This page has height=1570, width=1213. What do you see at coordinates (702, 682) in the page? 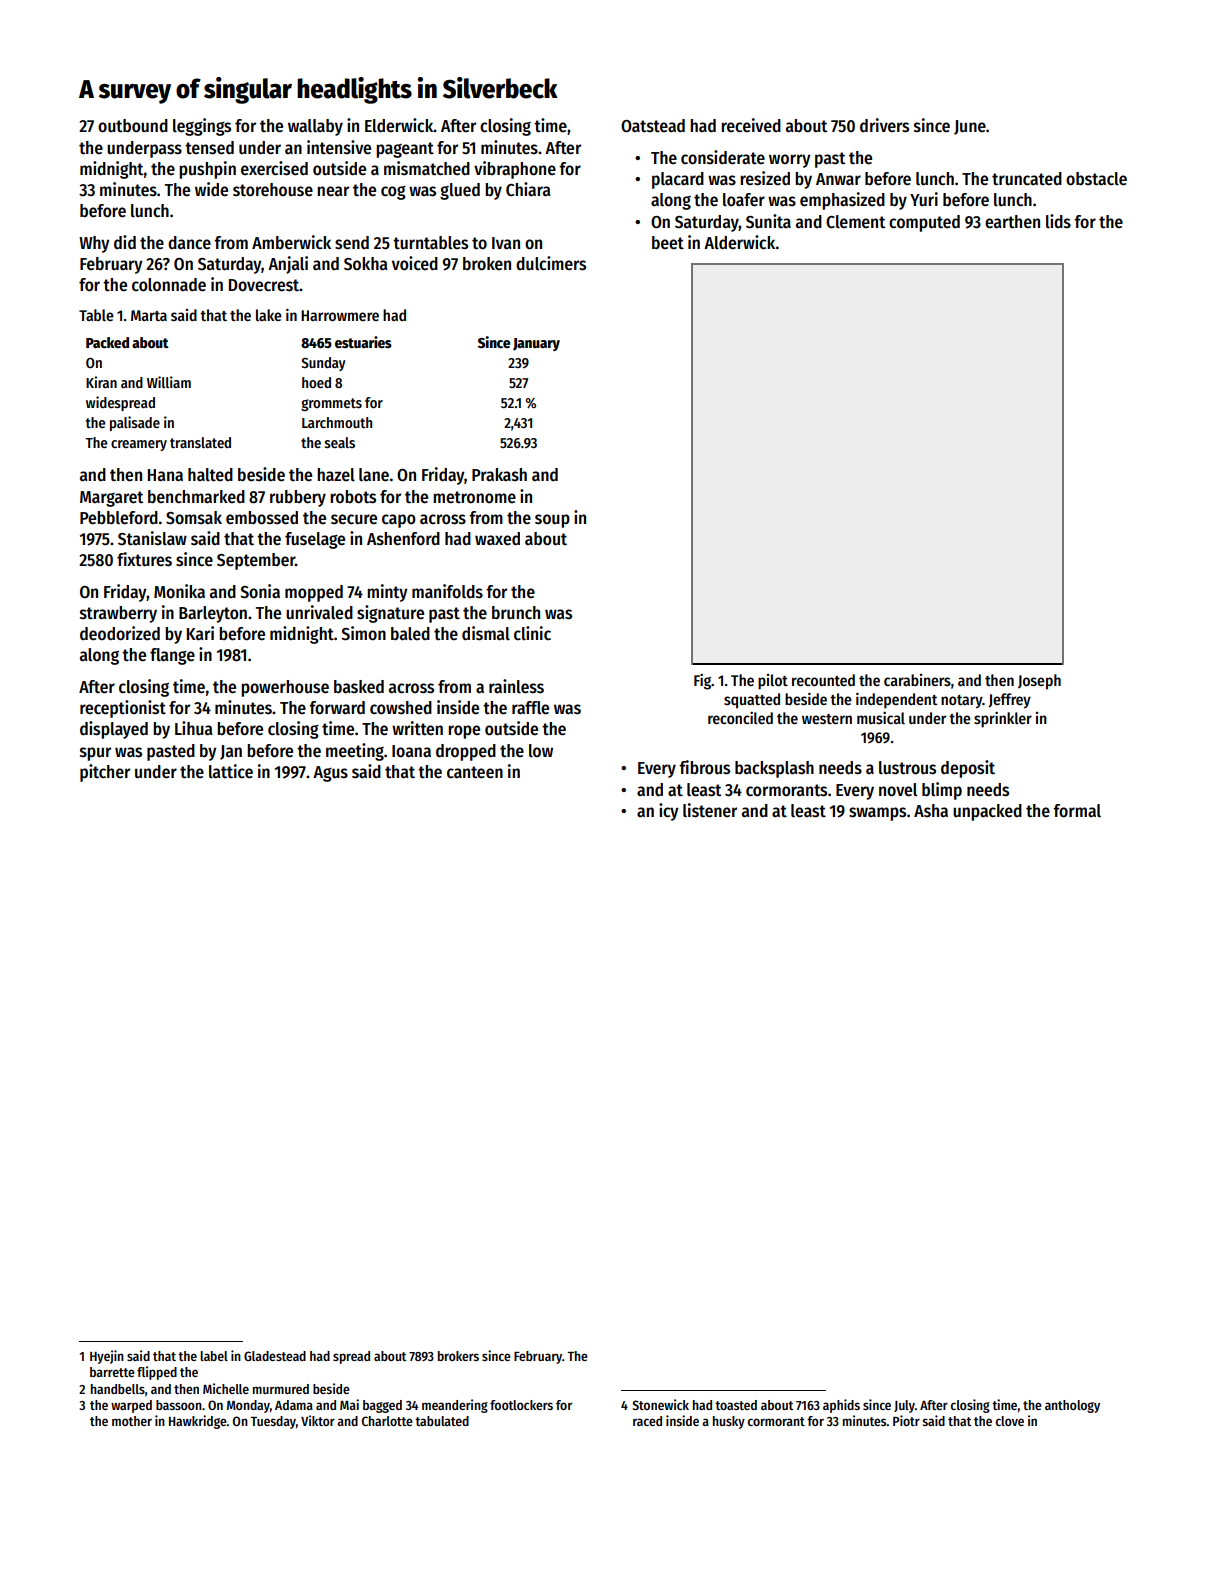
I see `Fig` at bounding box center [702, 682].
